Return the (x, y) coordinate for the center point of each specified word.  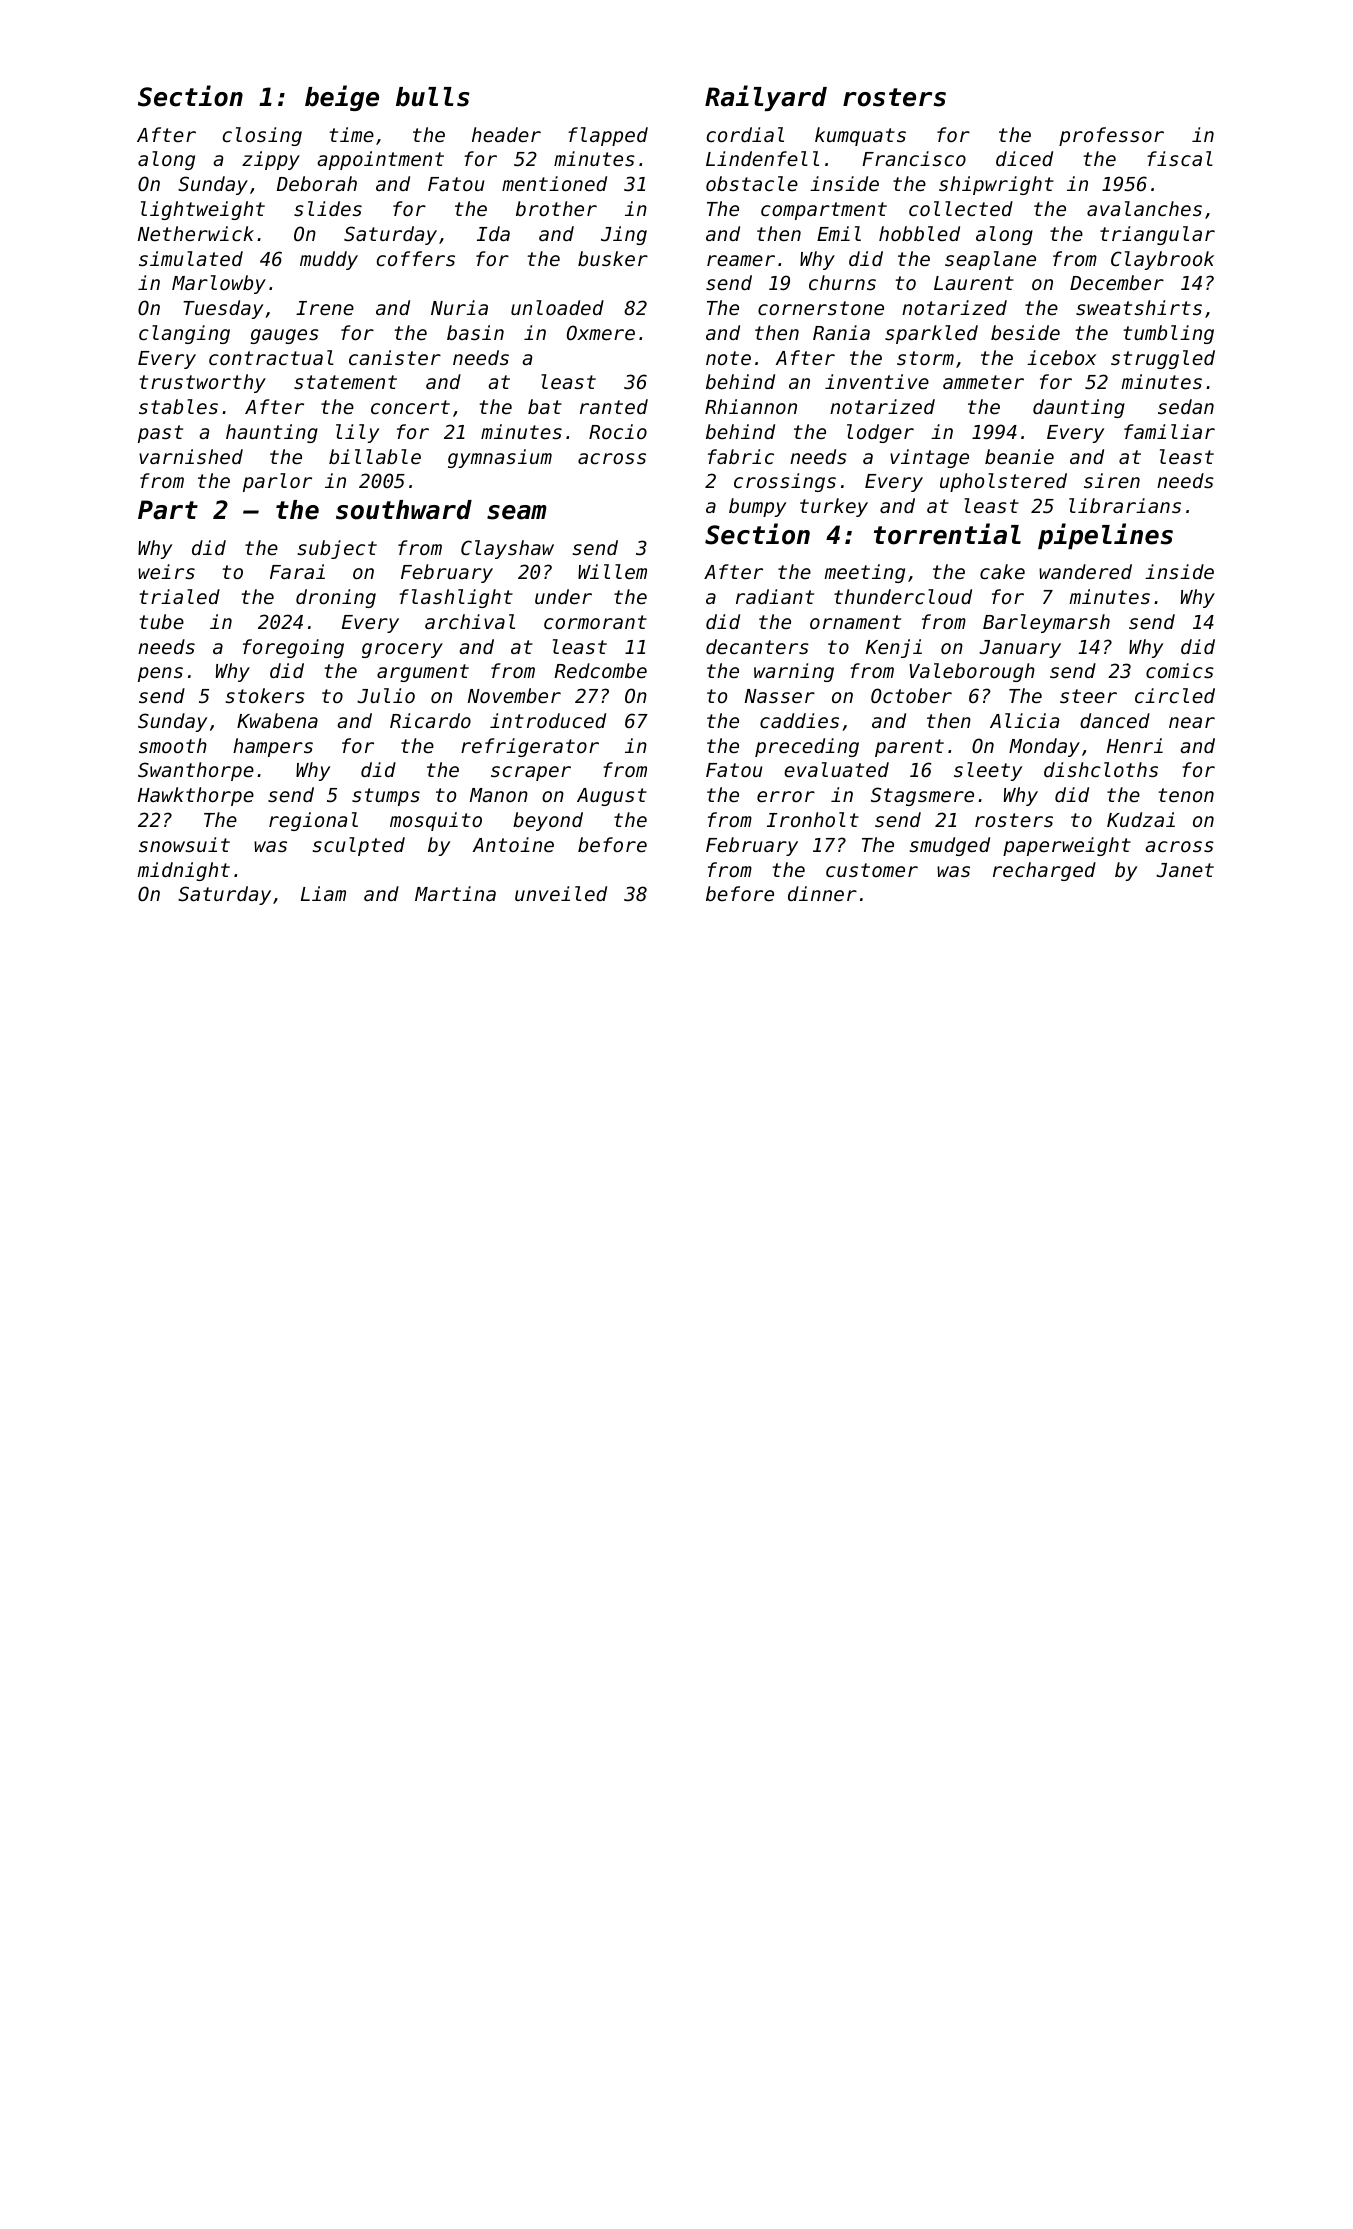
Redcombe (600, 670)
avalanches (1144, 208)
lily (357, 433)
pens (160, 674)
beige (342, 98)
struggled (1163, 359)
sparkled (931, 334)
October (911, 695)
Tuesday (223, 309)
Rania (841, 332)
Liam (323, 893)
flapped (608, 136)
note (728, 358)
